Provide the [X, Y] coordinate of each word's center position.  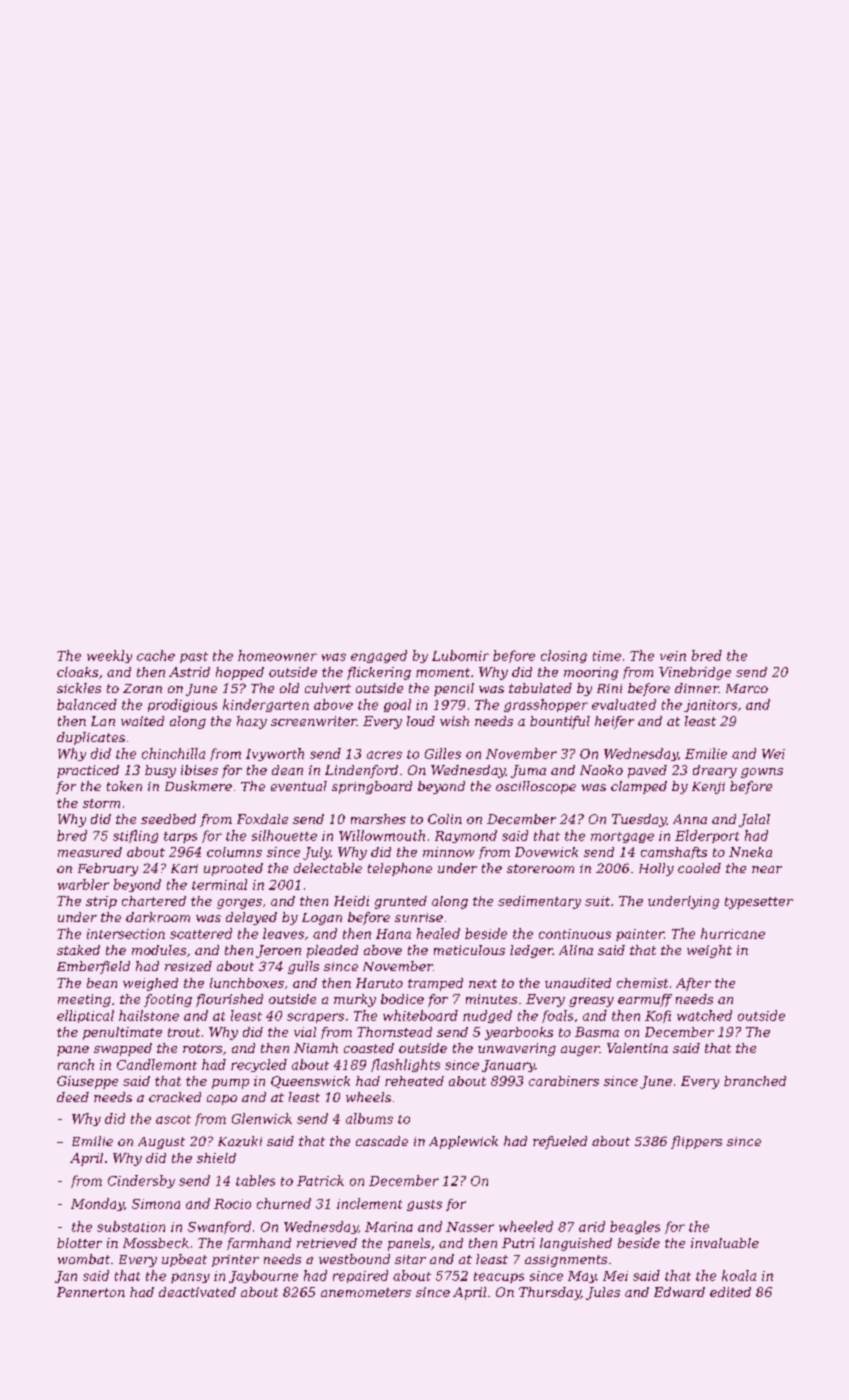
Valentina [637, 1048]
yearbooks [519, 1033]
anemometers [366, 1292]
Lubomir [460, 655]
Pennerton [91, 1292]
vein [673, 656]
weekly [109, 656]
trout [184, 1032]
